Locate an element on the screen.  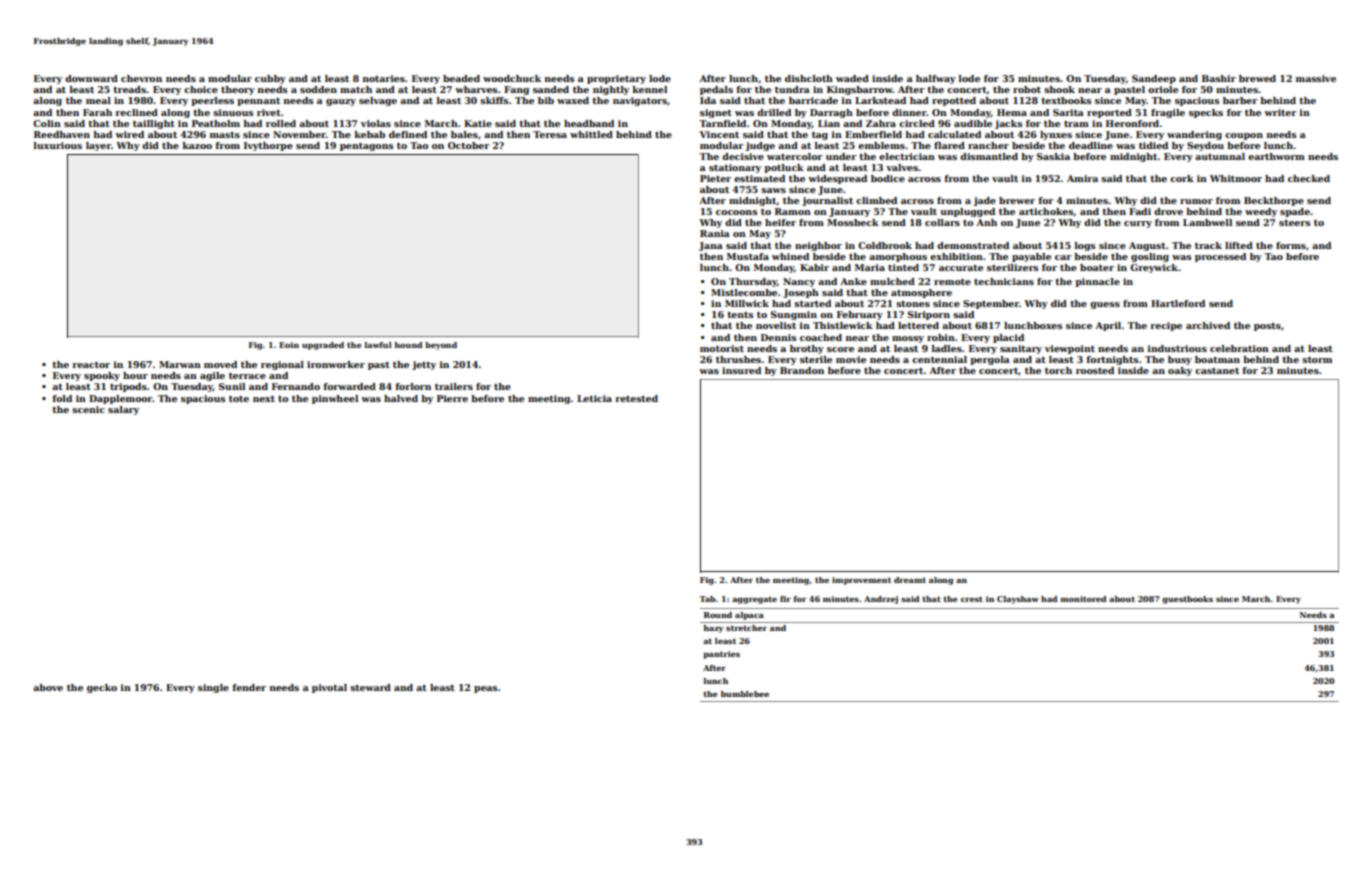
posts is located at coordinates (1267, 327).
